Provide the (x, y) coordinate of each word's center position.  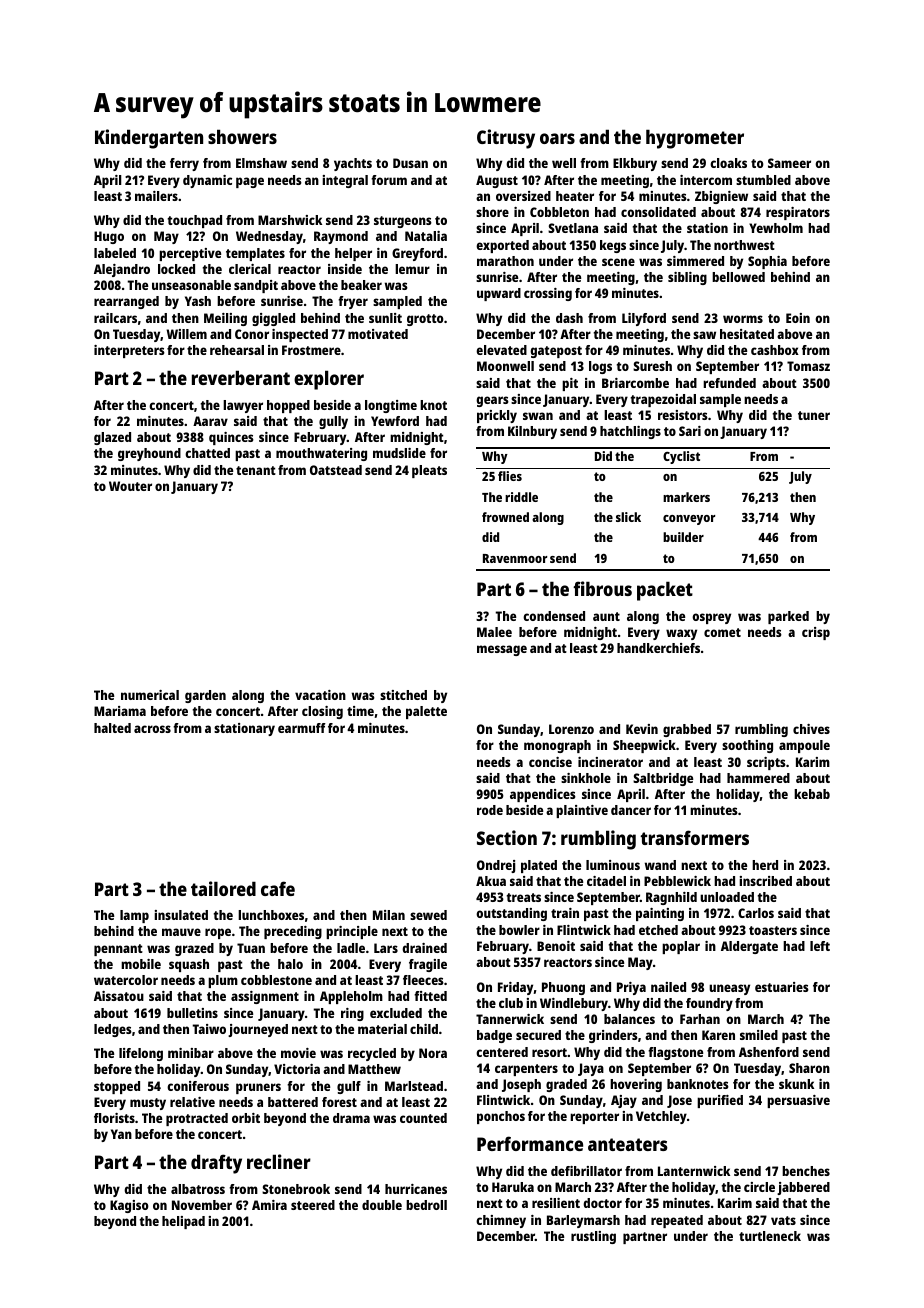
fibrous (602, 588)
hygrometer (695, 139)
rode (490, 810)
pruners (258, 1088)
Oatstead (336, 470)
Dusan (410, 163)
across (152, 729)
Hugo (109, 237)
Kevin (642, 729)
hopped (288, 406)
